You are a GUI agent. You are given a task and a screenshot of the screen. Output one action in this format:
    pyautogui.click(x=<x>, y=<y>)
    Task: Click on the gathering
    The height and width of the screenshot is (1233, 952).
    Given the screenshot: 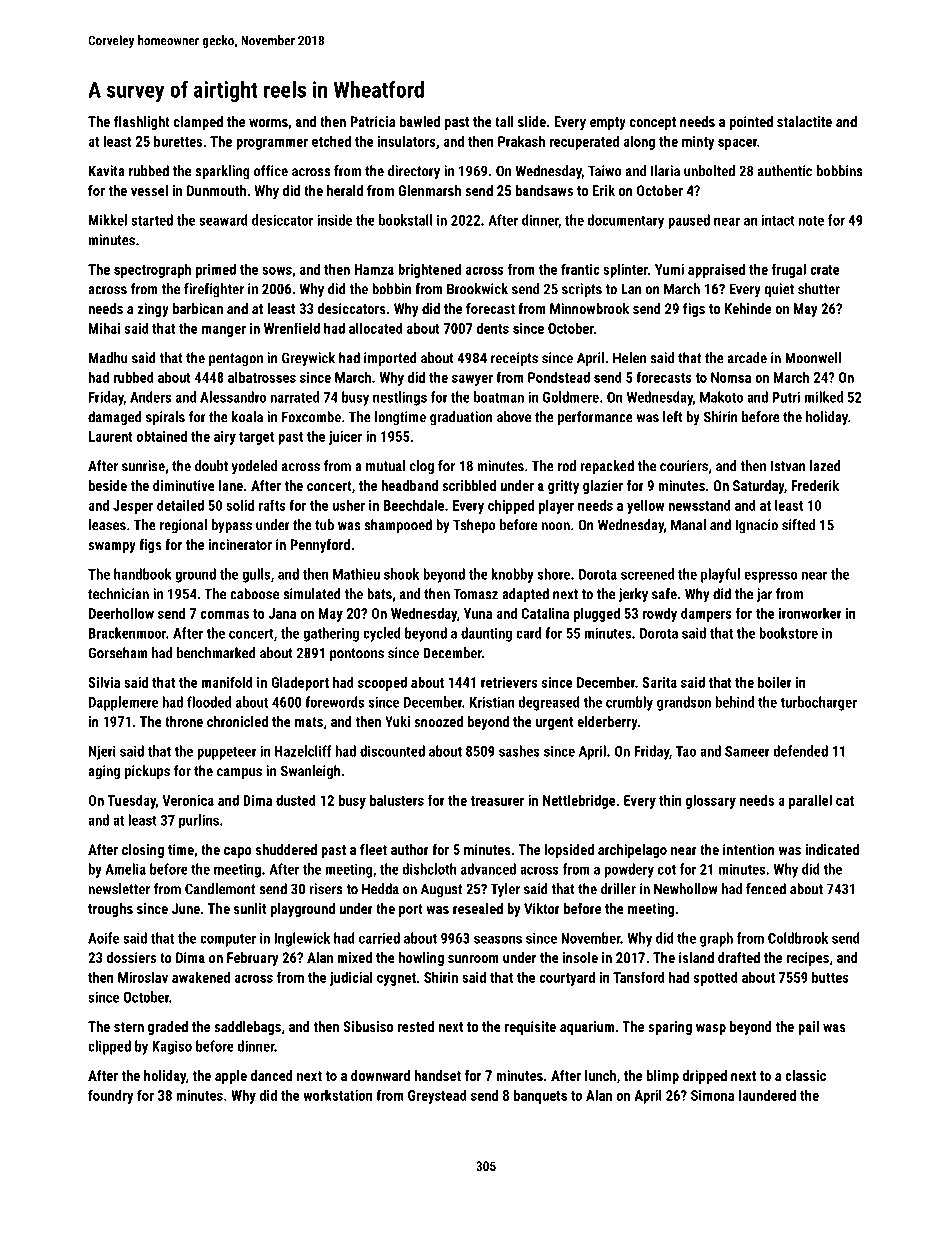 What is the action you would take?
    pyautogui.click(x=331, y=634)
